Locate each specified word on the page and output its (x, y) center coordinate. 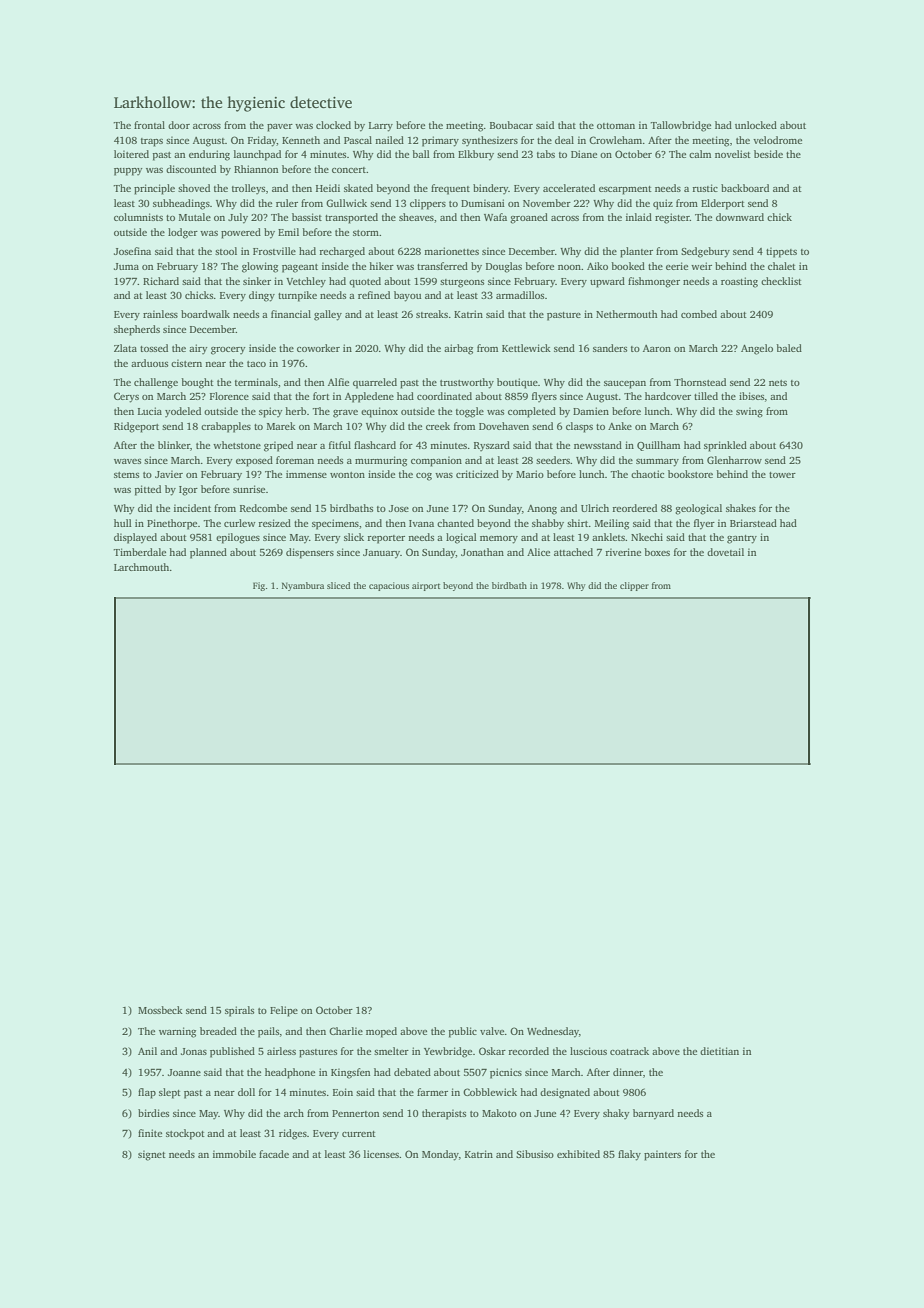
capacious (389, 586)
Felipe (284, 1011)
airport (426, 586)
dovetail (725, 552)
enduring (209, 155)
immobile (234, 1154)
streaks (432, 314)
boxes (657, 552)
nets (778, 383)
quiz (663, 204)
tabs (546, 154)
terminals (256, 382)
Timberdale (139, 552)
